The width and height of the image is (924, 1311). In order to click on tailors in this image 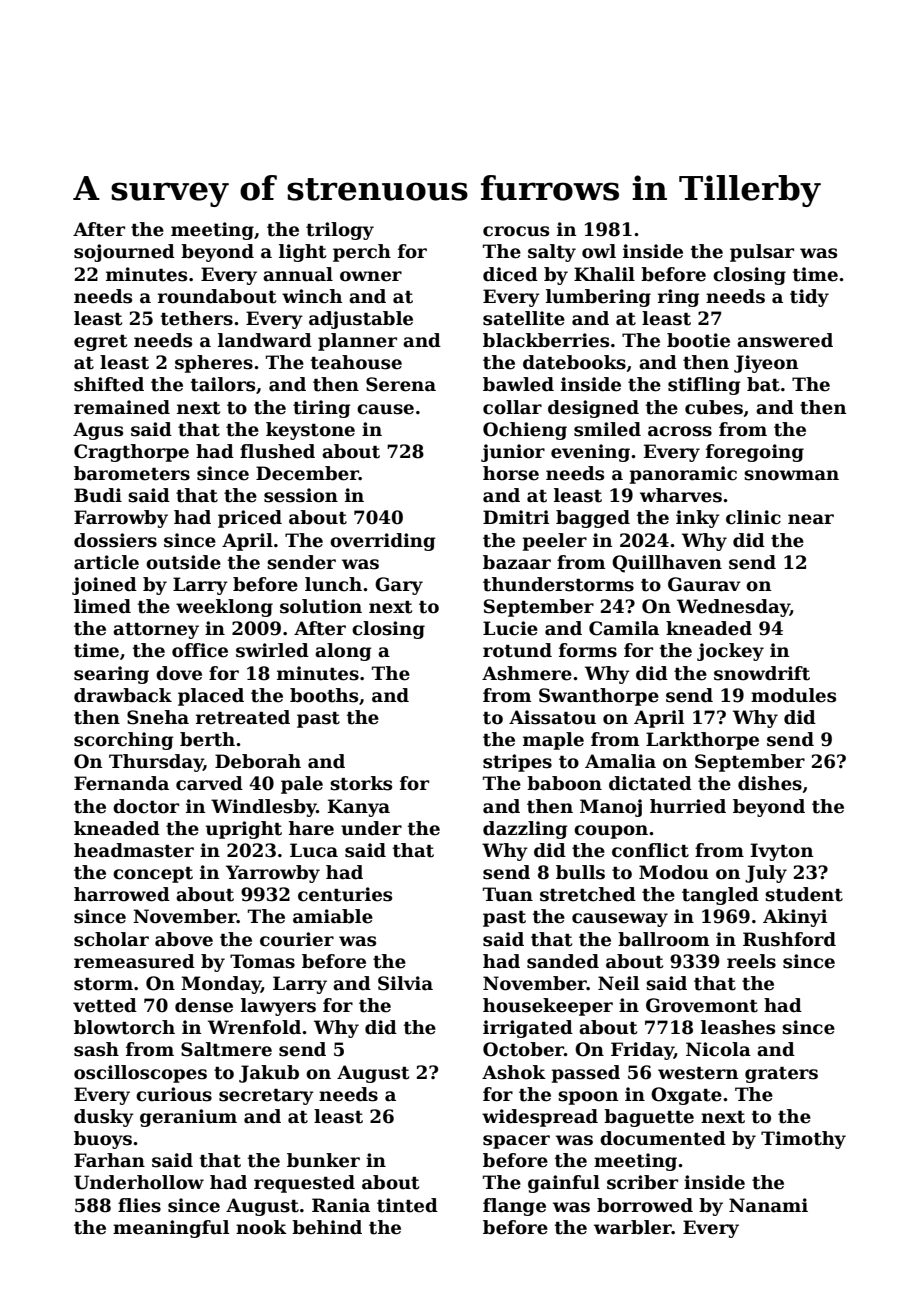, I will do `click(223, 384)`.
